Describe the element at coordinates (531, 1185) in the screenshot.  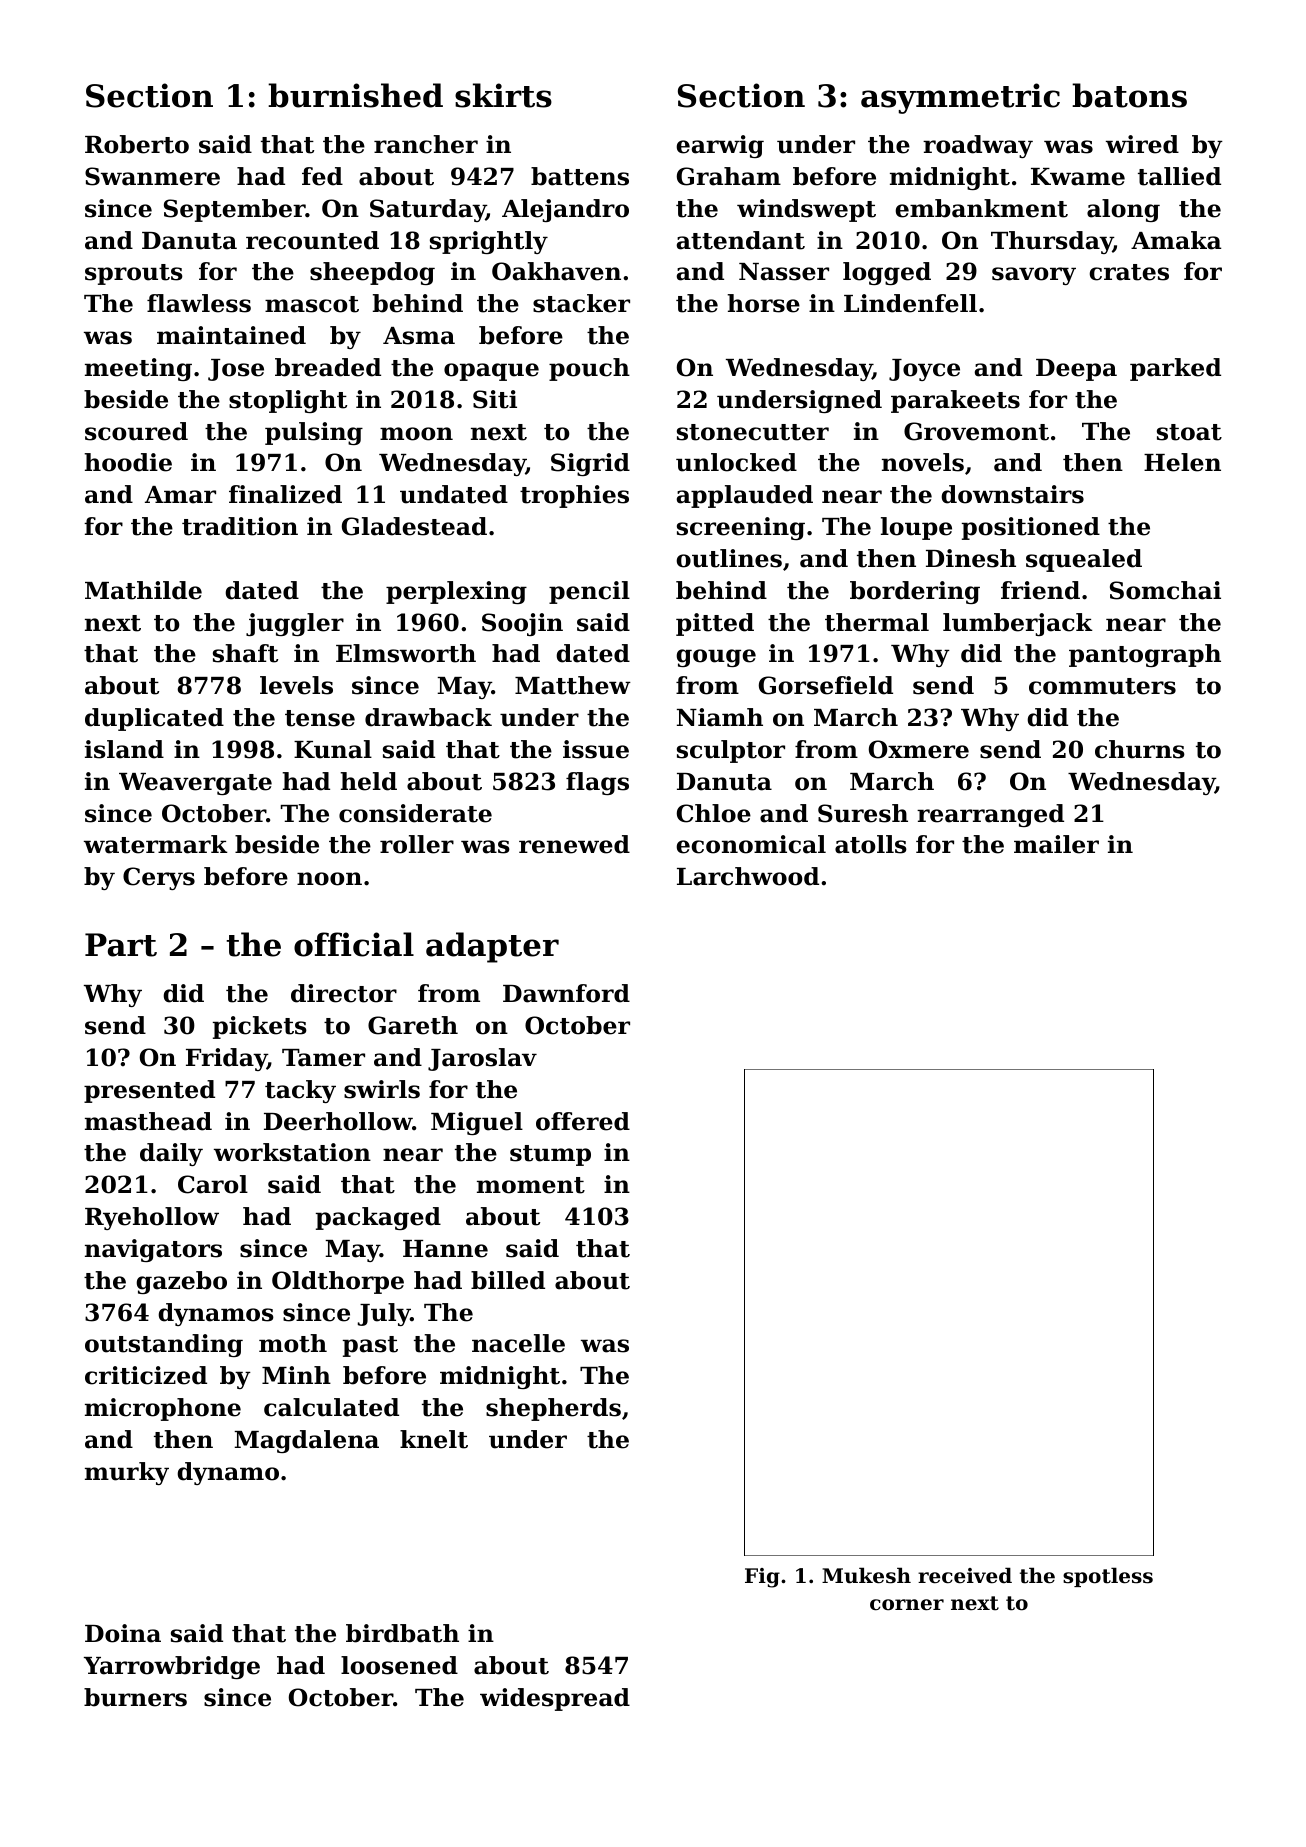
I see `moment` at that location.
